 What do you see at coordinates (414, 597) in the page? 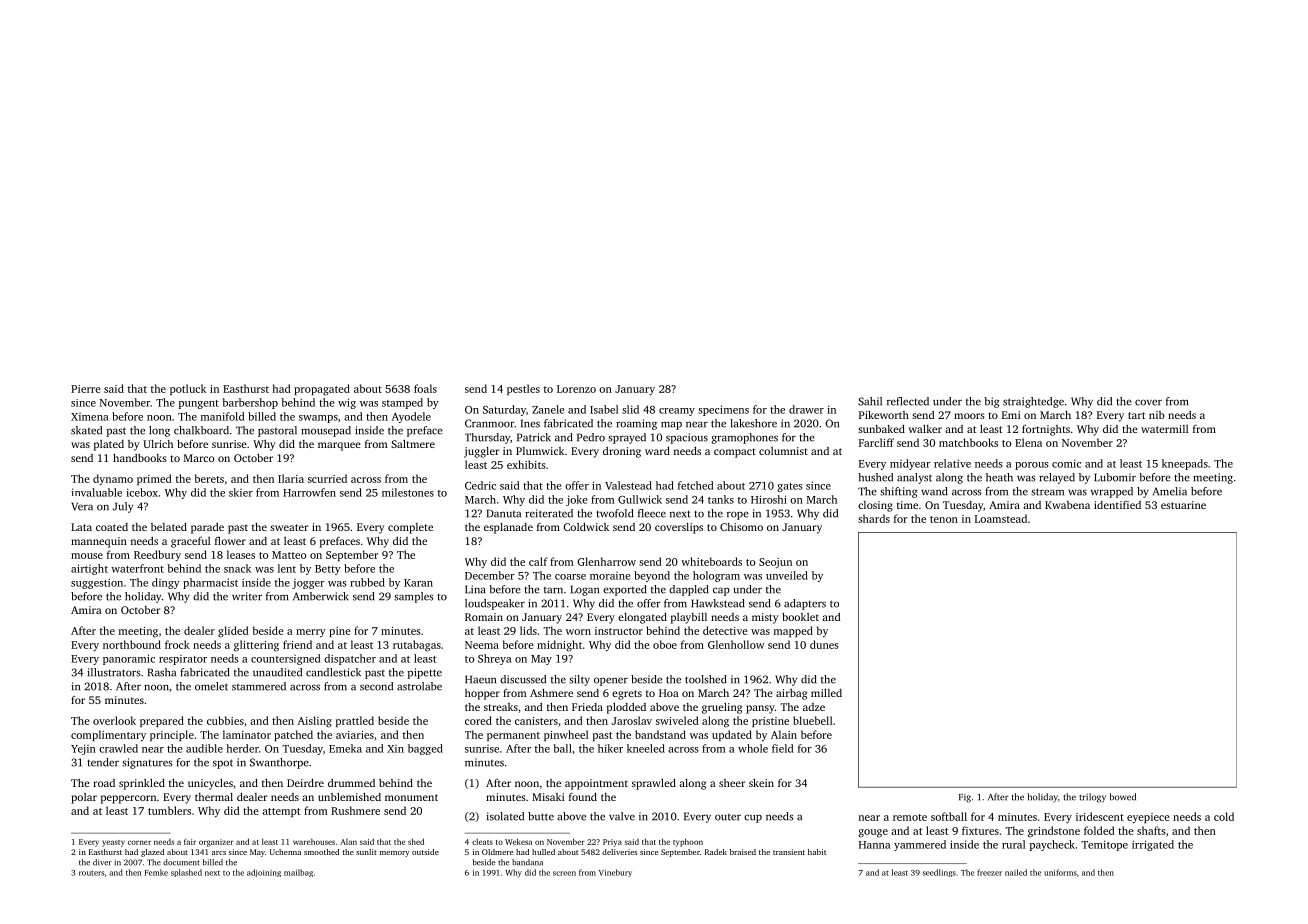
I see `samples` at bounding box center [414, 597].
